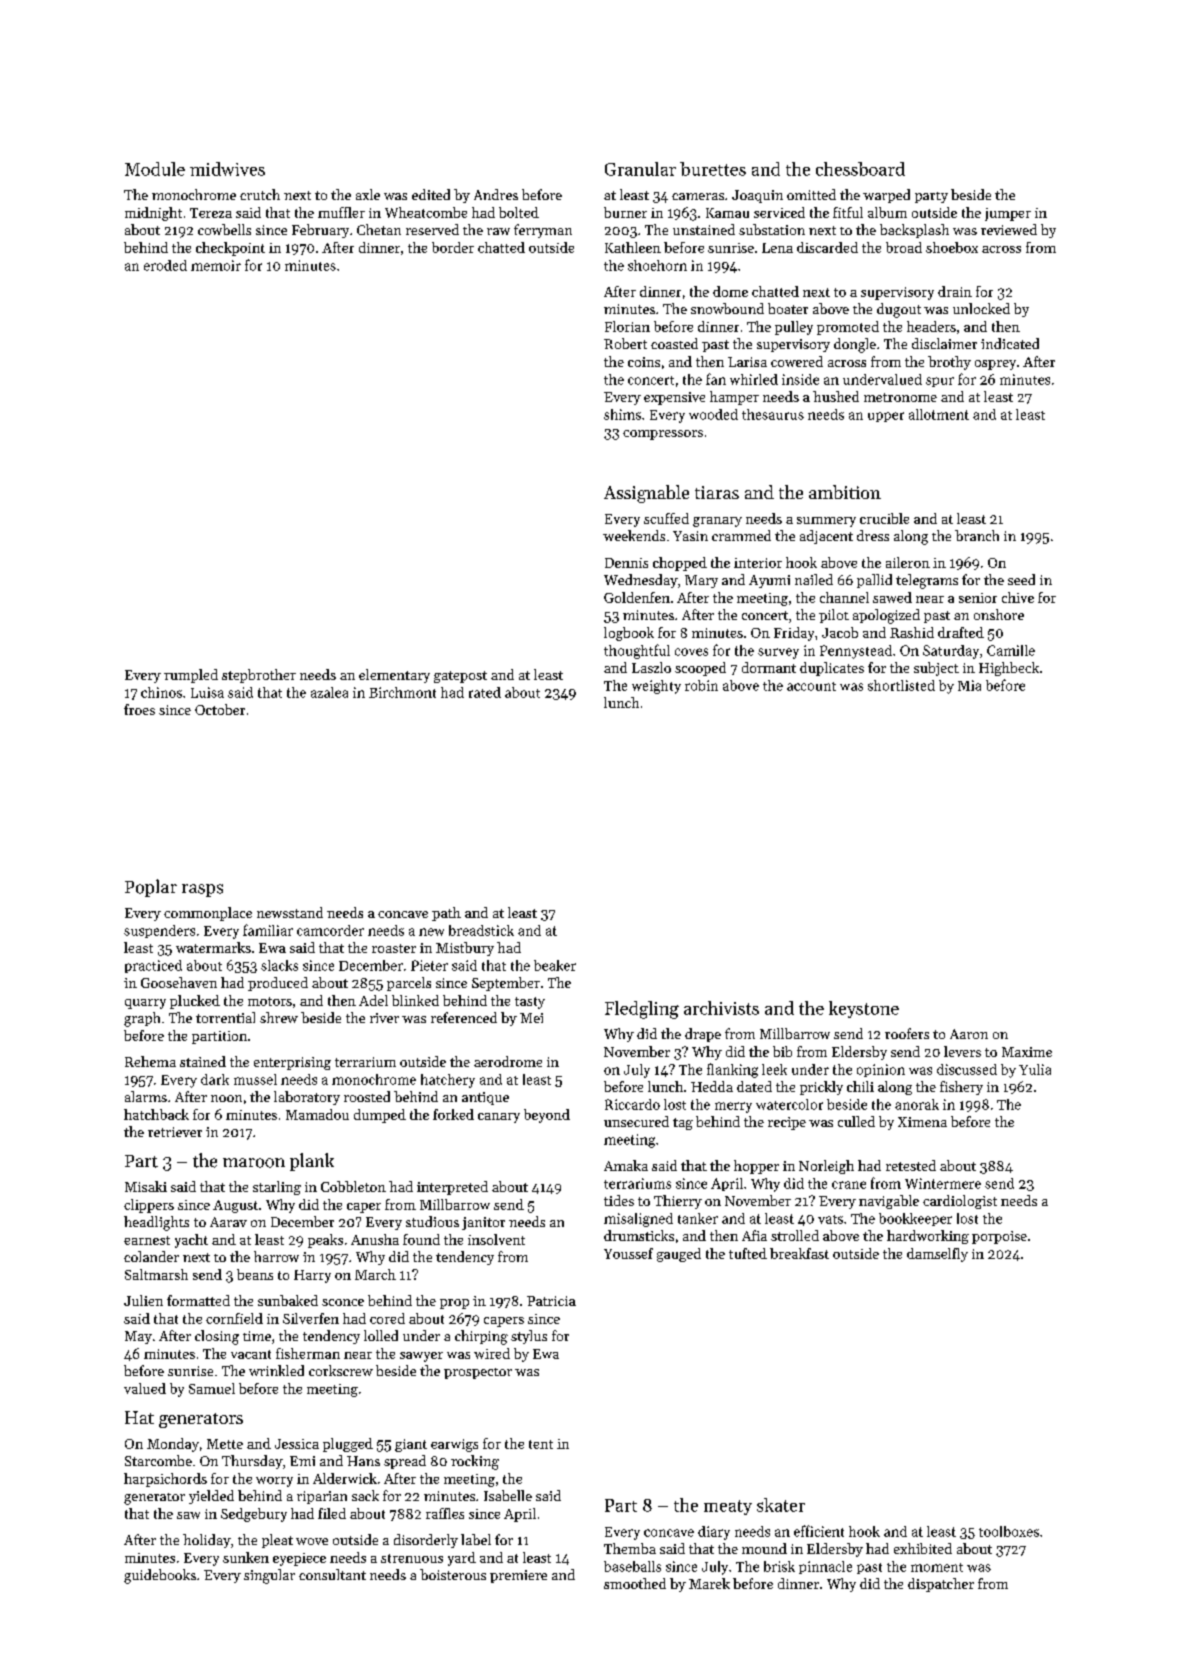 This screenshot has width=1181, height=1670. Describe the element at coordinates (227, 169) in the screenshot. I see `midwives` at that location.
